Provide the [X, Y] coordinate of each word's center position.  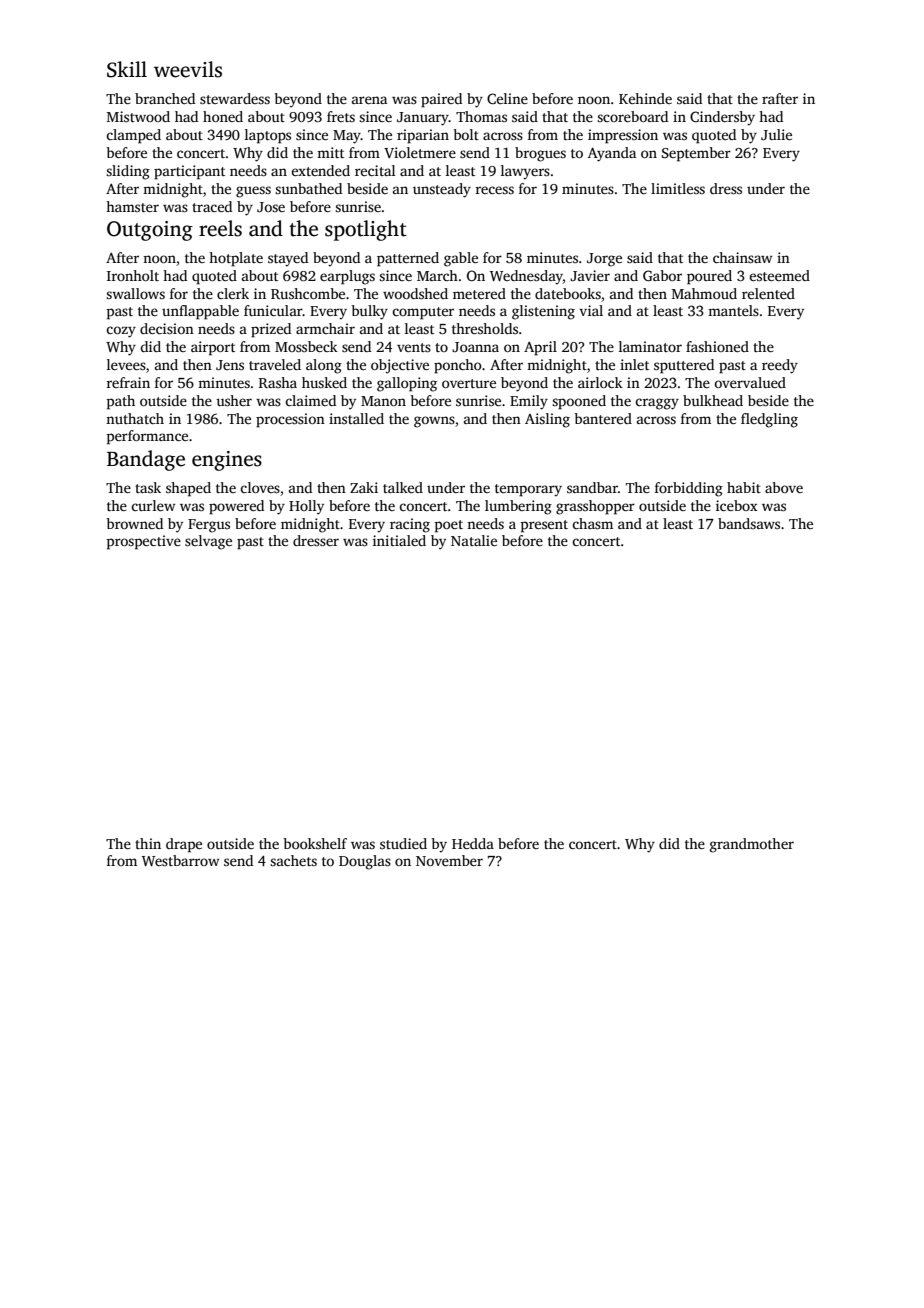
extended [320, 170]
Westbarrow [180, 860]
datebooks [568, 293]
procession [290, 420]
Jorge [604, 260]
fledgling [769, 420]
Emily [529, 402]
